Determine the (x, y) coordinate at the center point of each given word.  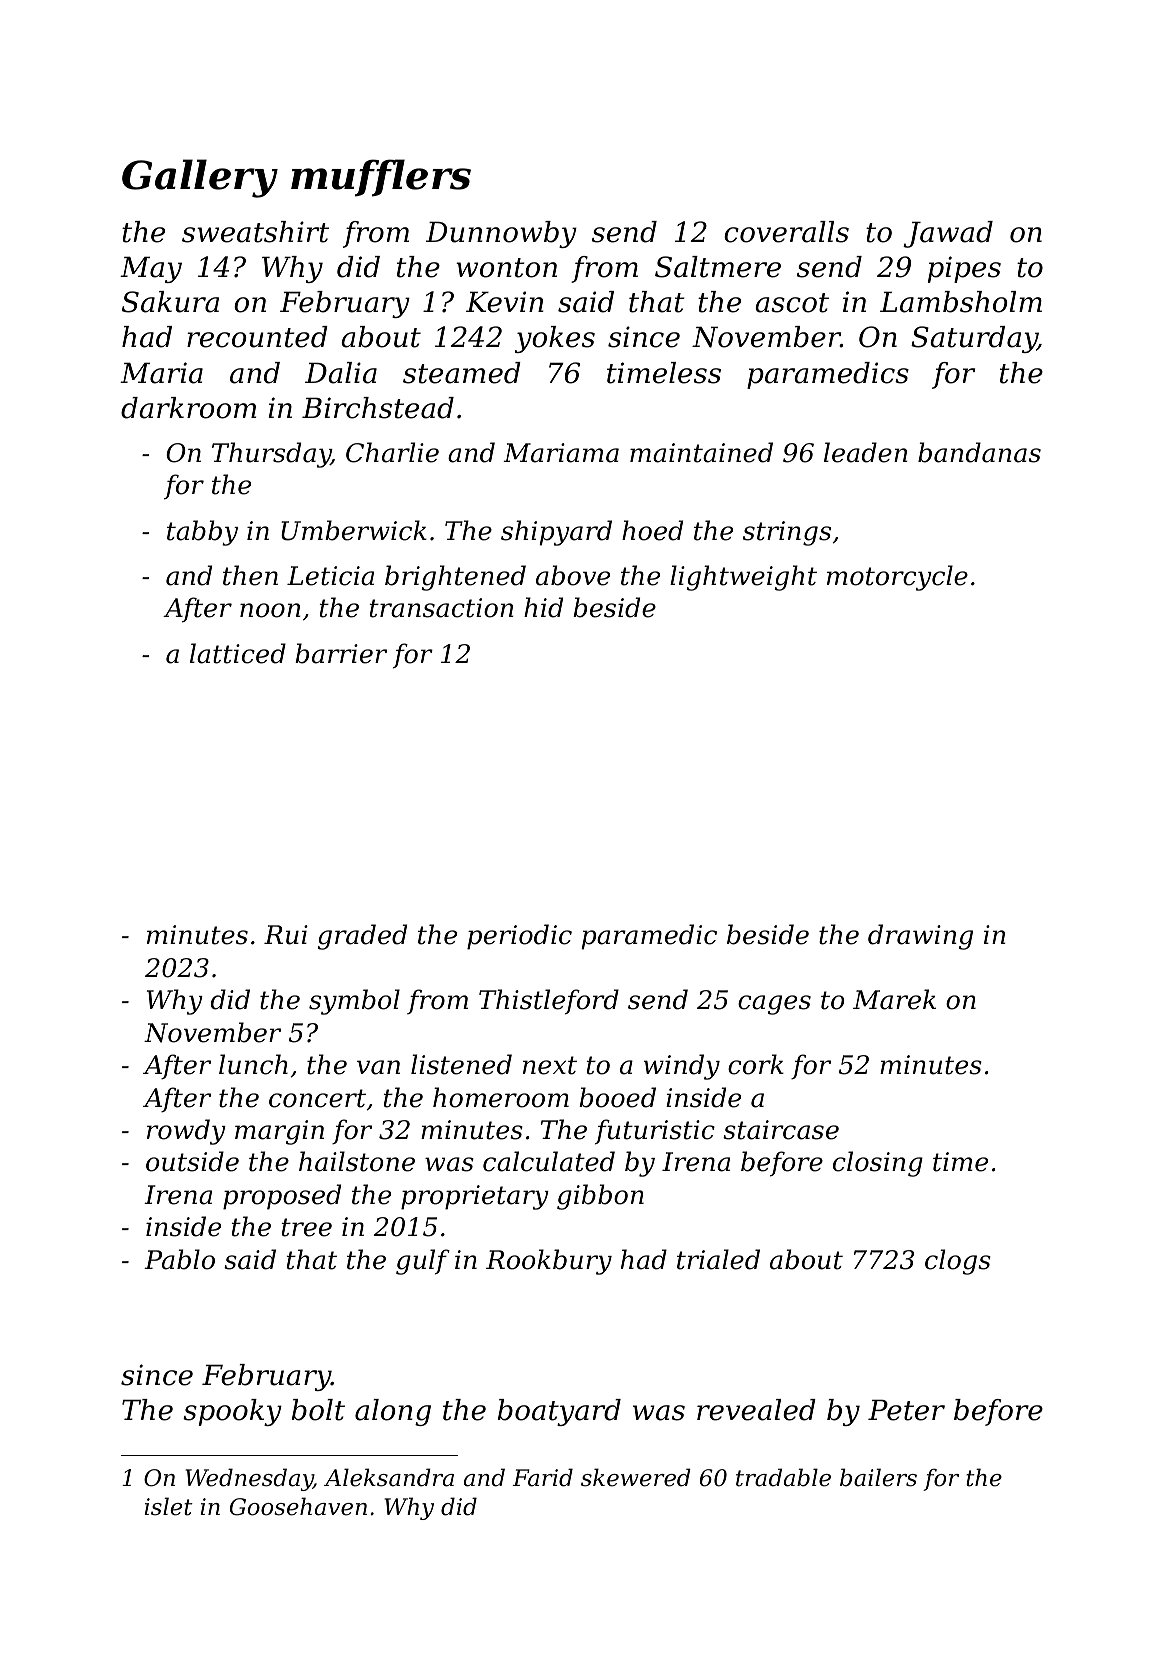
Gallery (200, 178)
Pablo (179, 1259)
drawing (920, 937)
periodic (519, 937)
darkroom (188, 408)
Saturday (974, 339)
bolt (318, 1410)
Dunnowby (501, 234)
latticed (238, 653)
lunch (253, 1064)
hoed (652, 530)
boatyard (559, 1412)
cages (774, 1005)
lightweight (743, 578)
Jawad (948, 234)
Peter (906, 1410)
